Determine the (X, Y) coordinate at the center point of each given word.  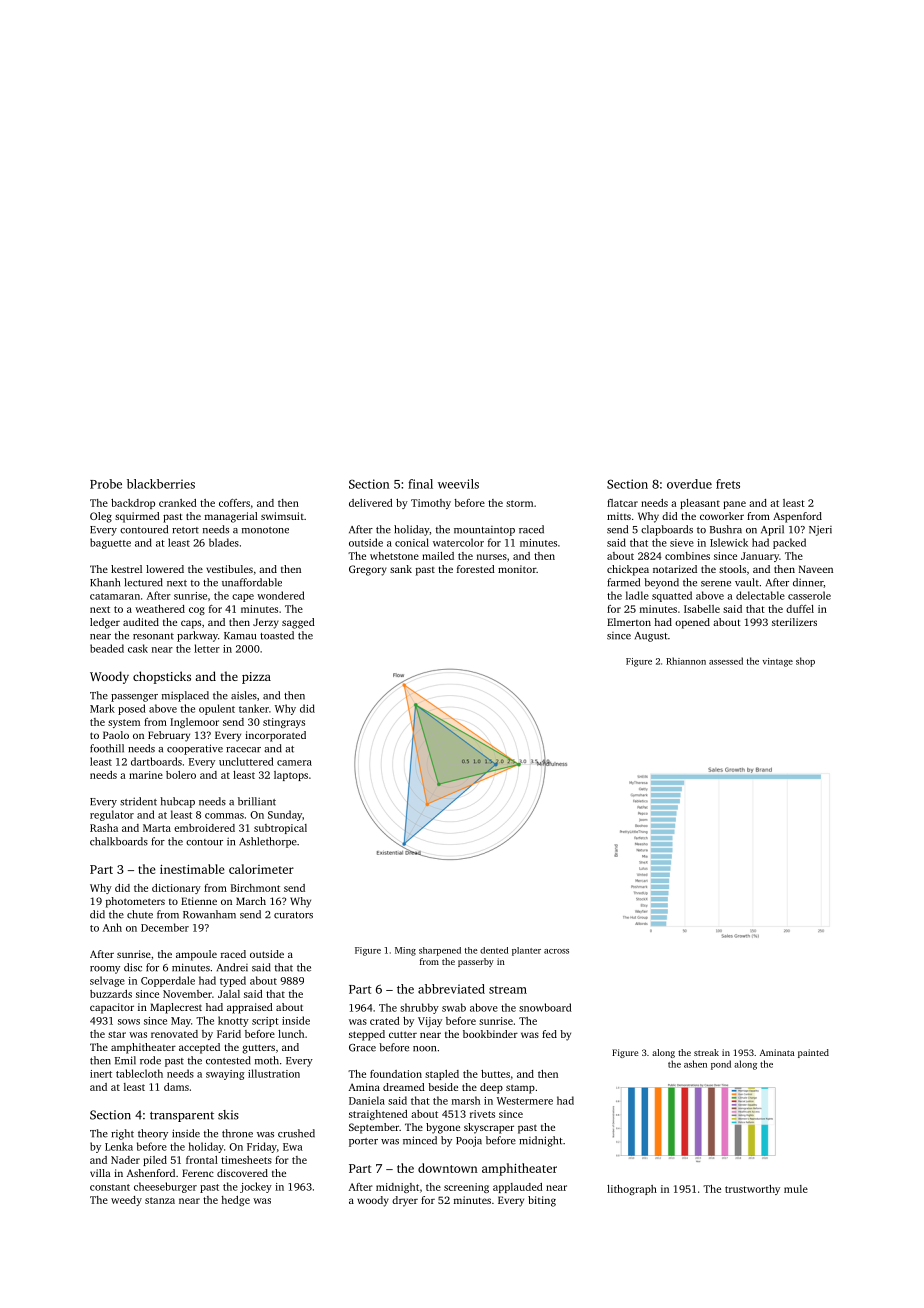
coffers (234, 503)
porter (363, 1142)
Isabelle (702, 609)
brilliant (257, 801)
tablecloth (139, 1073)
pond (721, 1065)
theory (153, 1134)
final (420, 484)
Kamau (240, 636)
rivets (482, 1114)
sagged (298, 623)
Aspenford (797, 517)
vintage (777, 662)
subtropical (280, 829)
